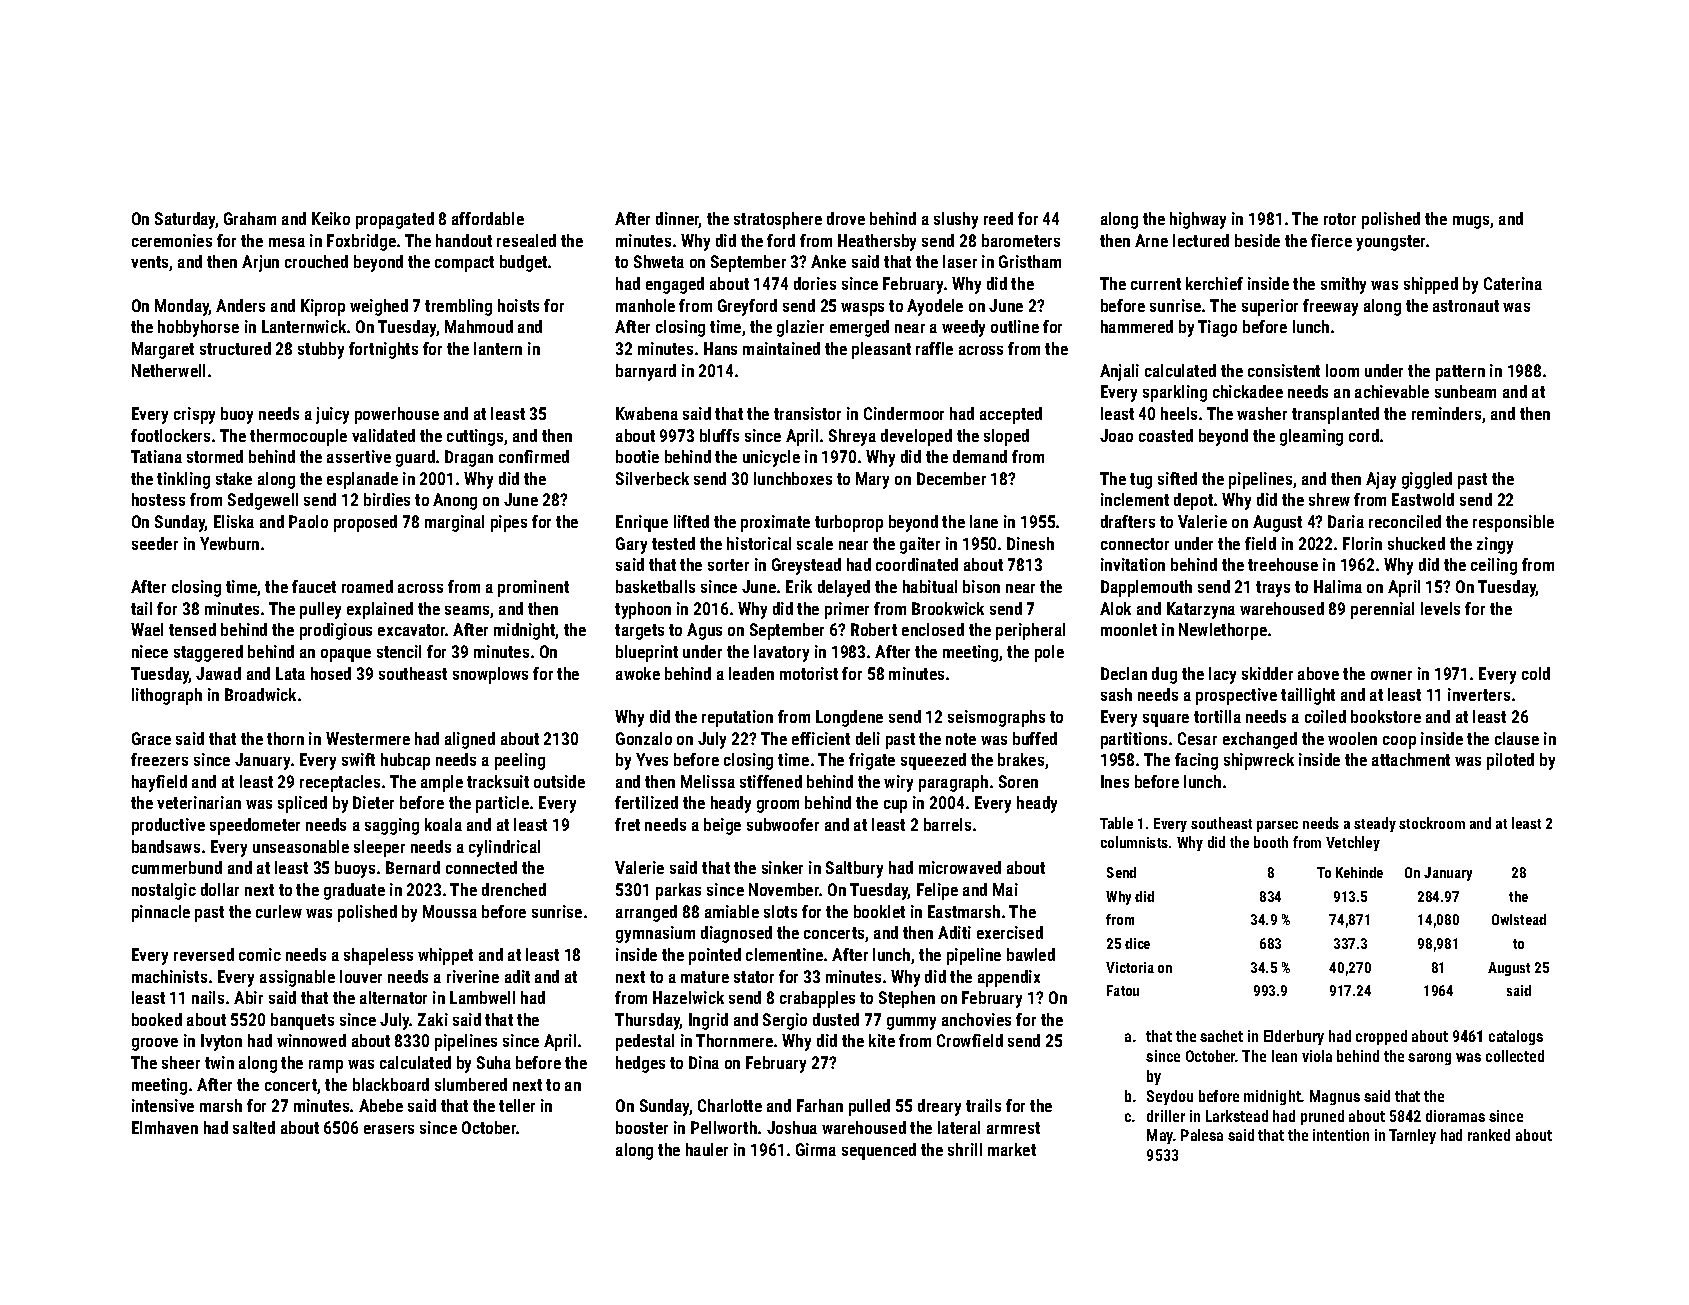  I want to click on parsec, so click(1277, 826).
